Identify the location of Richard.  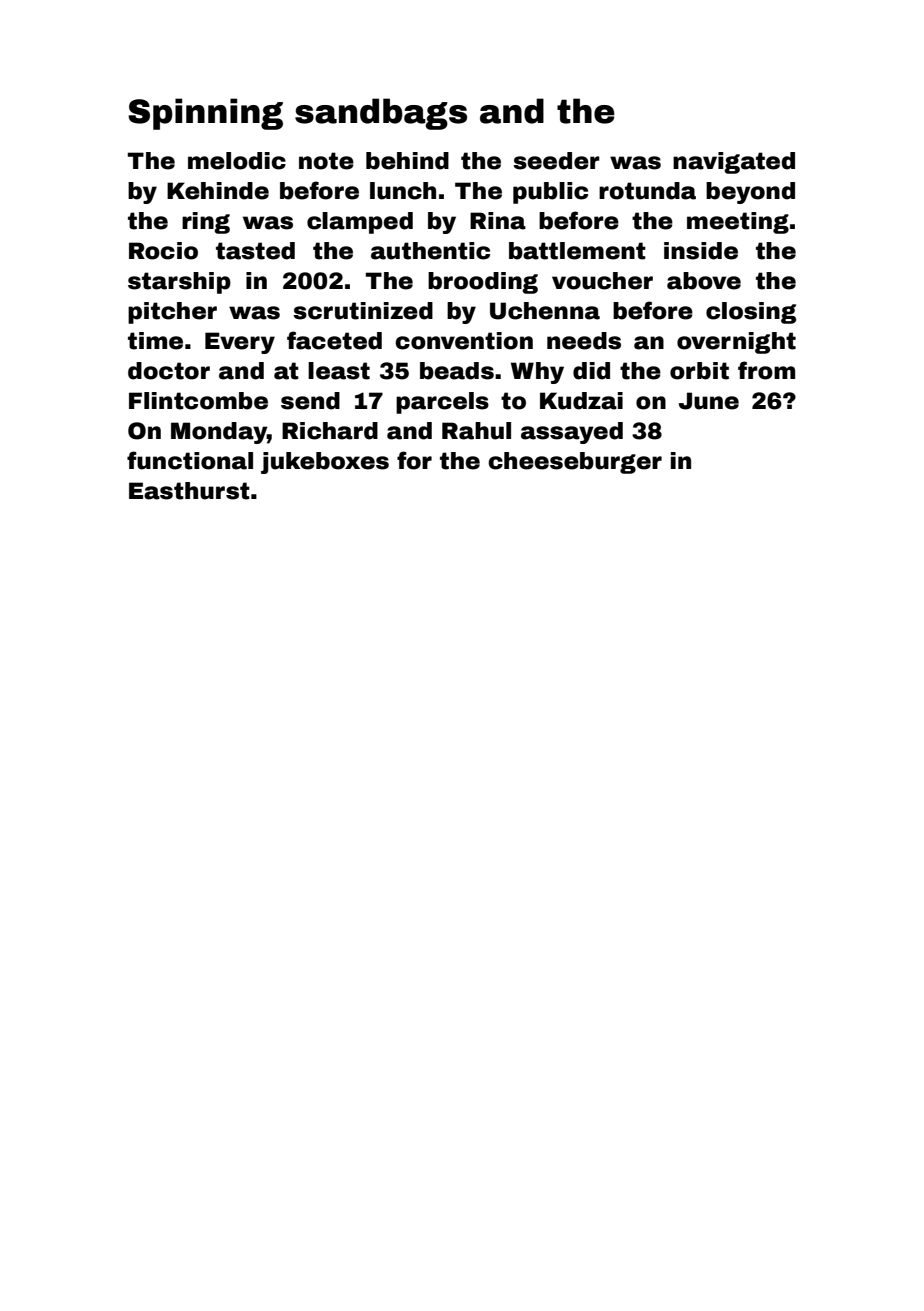
(330, 431).
